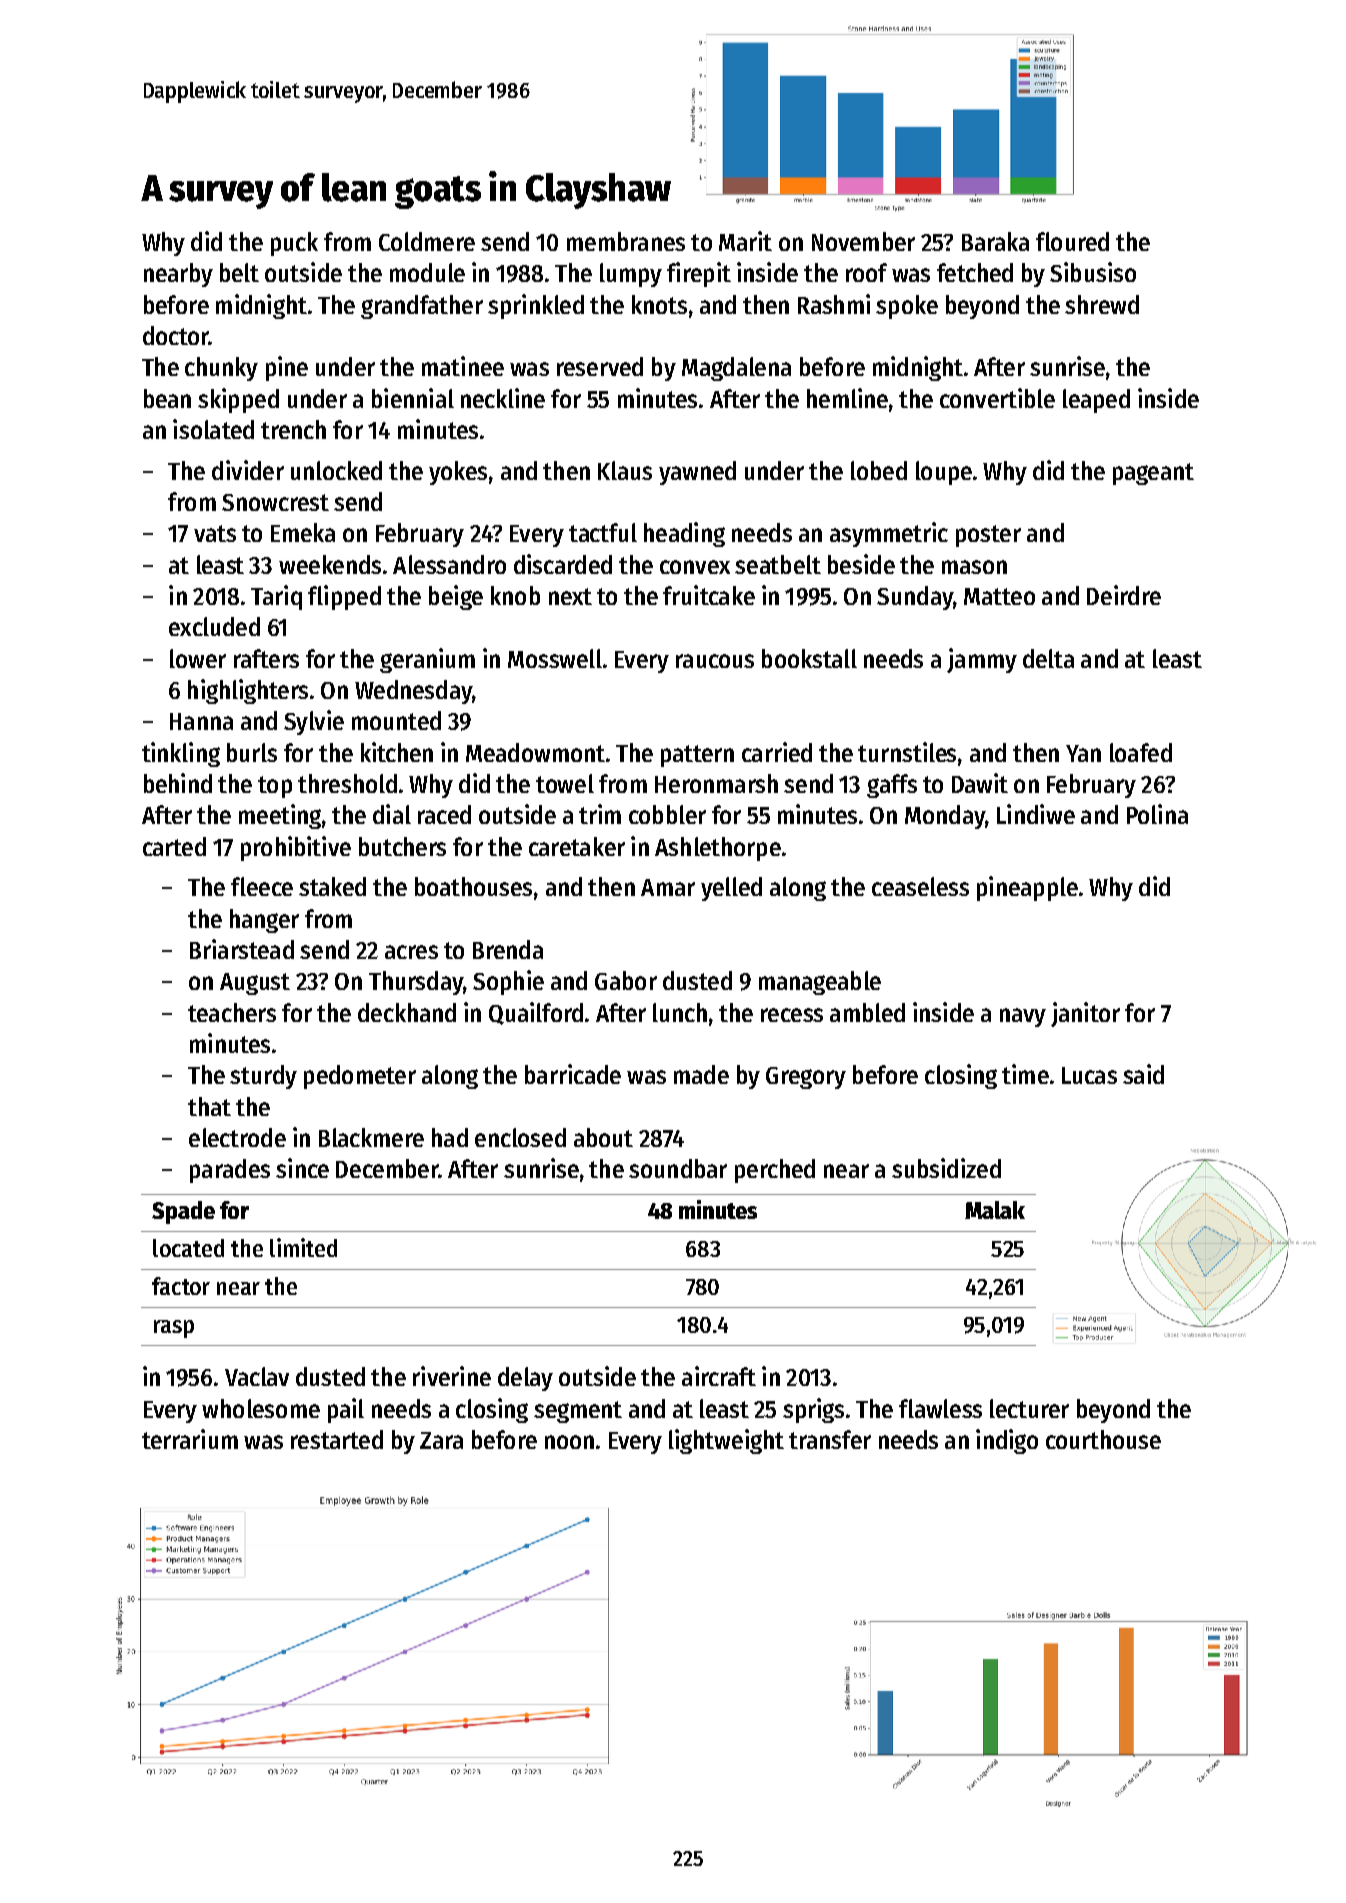 The image size is (1346, 1903). What do you see at coordinates (920, 886) in the image?
I see `ceaseless` at bounding box center [920, 886].
